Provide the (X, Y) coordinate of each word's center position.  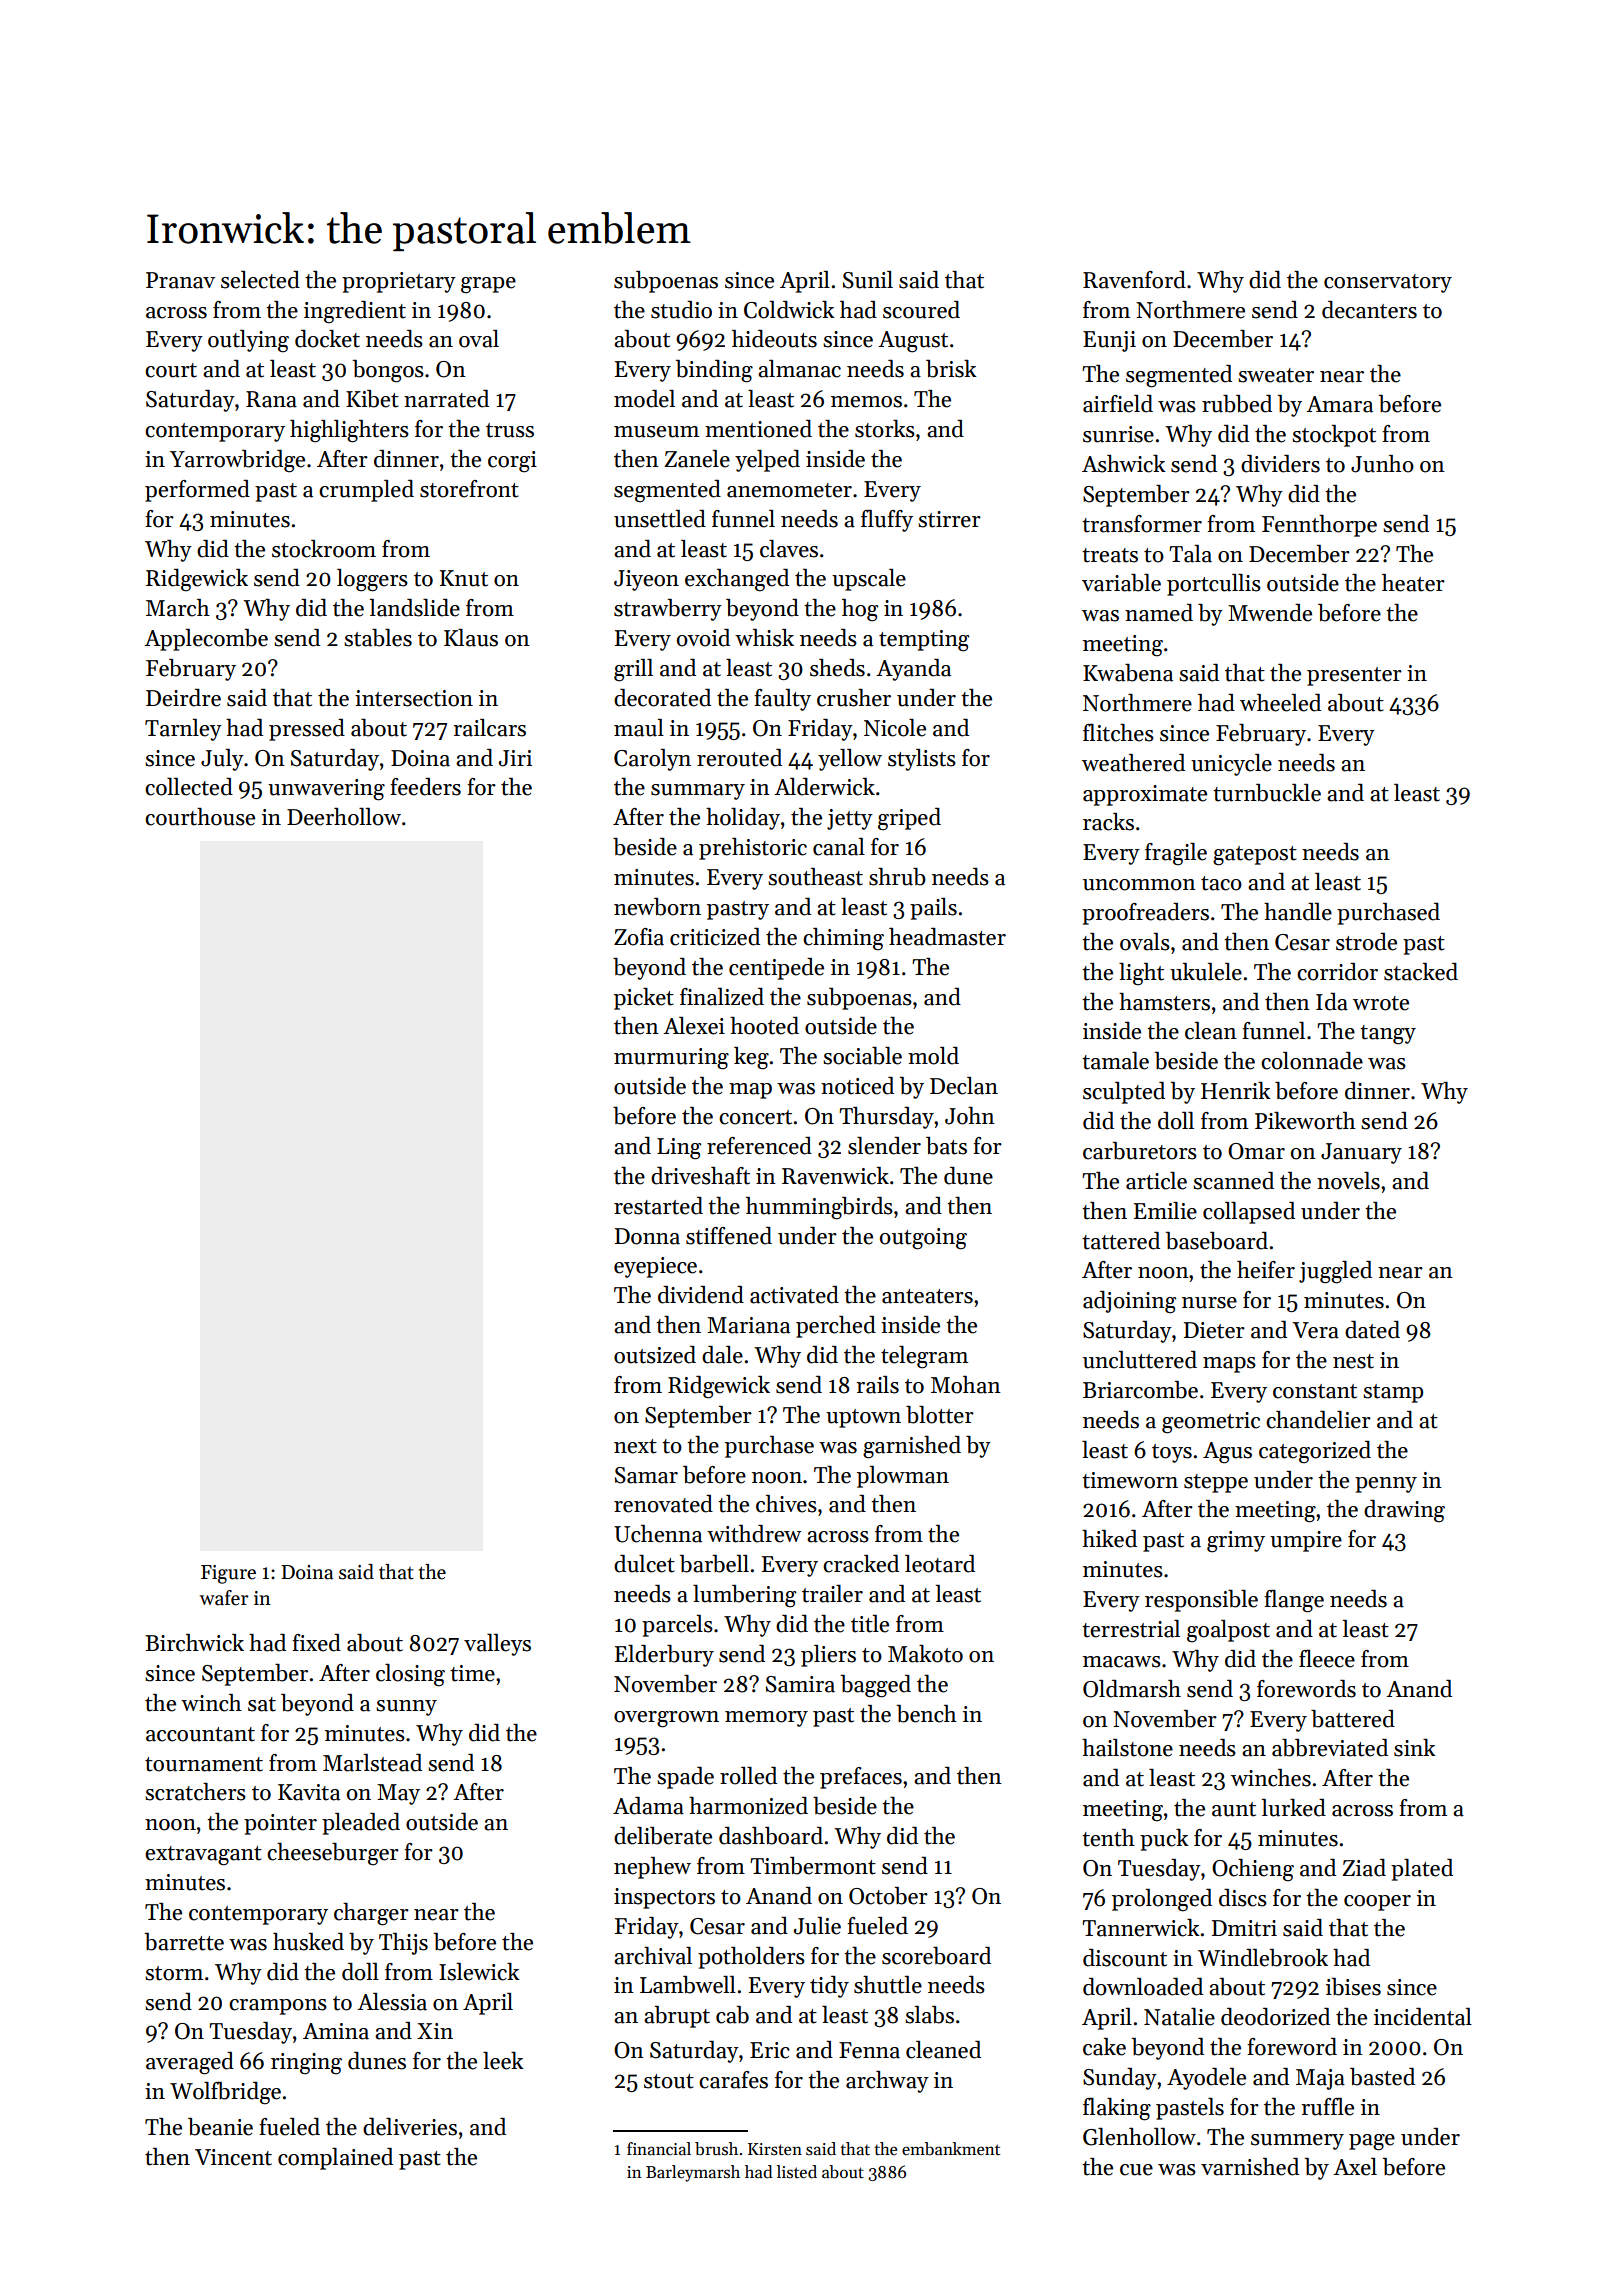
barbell (714, 1564)
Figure (228, 1574)
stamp (1393, 1393)
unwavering (326, 790)
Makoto (925, 1654)
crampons (278, 2007)
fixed (316, 1643)
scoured (921, 310)
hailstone (1127, 1748)
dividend (701, 1295)
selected (260, 280)
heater (1413, 583)
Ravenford (1134, 280)
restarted (658, 1206)
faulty (782, 700)
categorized (1315, 1452)
